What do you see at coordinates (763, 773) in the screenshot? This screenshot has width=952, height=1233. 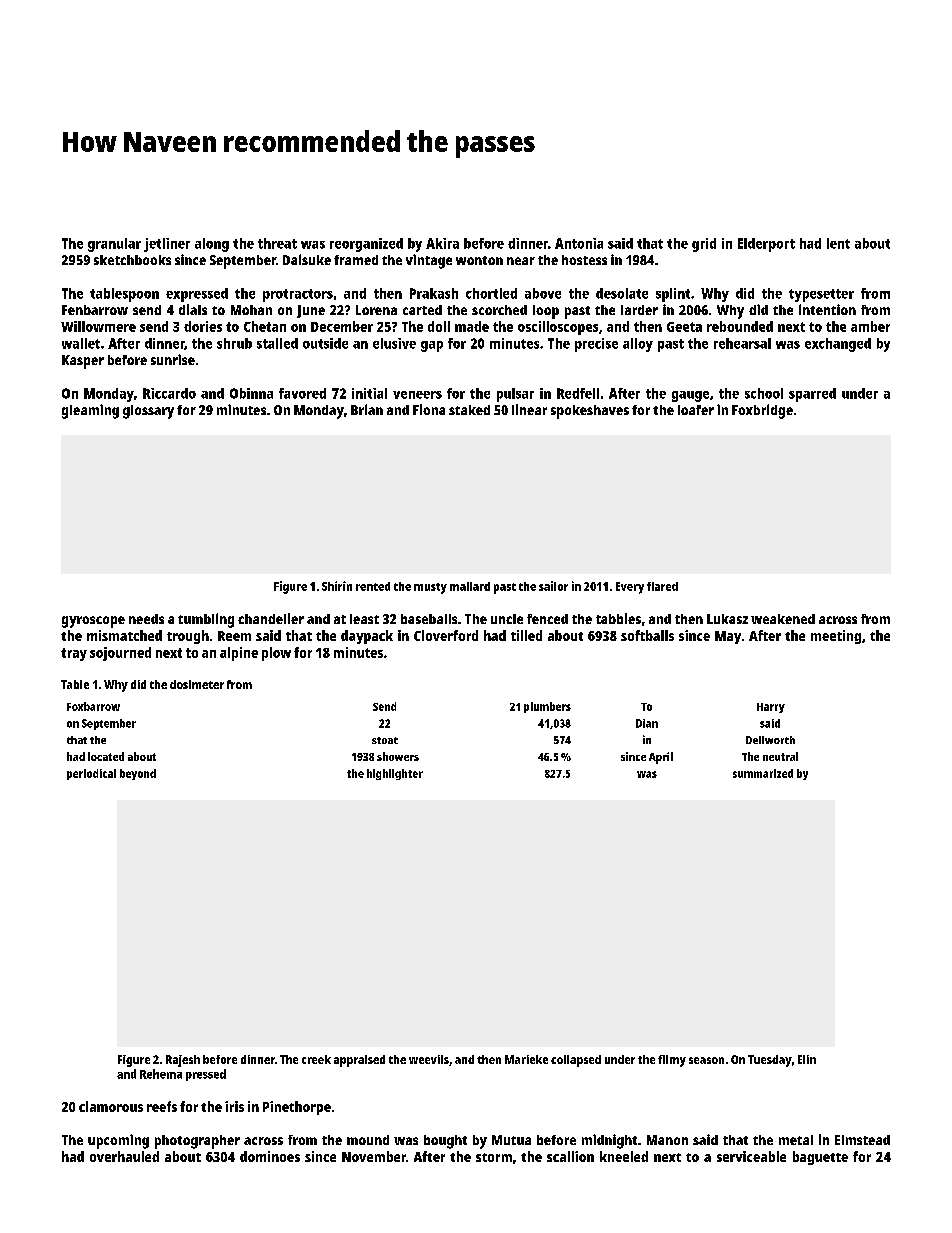 I see `summarized` at bounding box center [763, 773].
